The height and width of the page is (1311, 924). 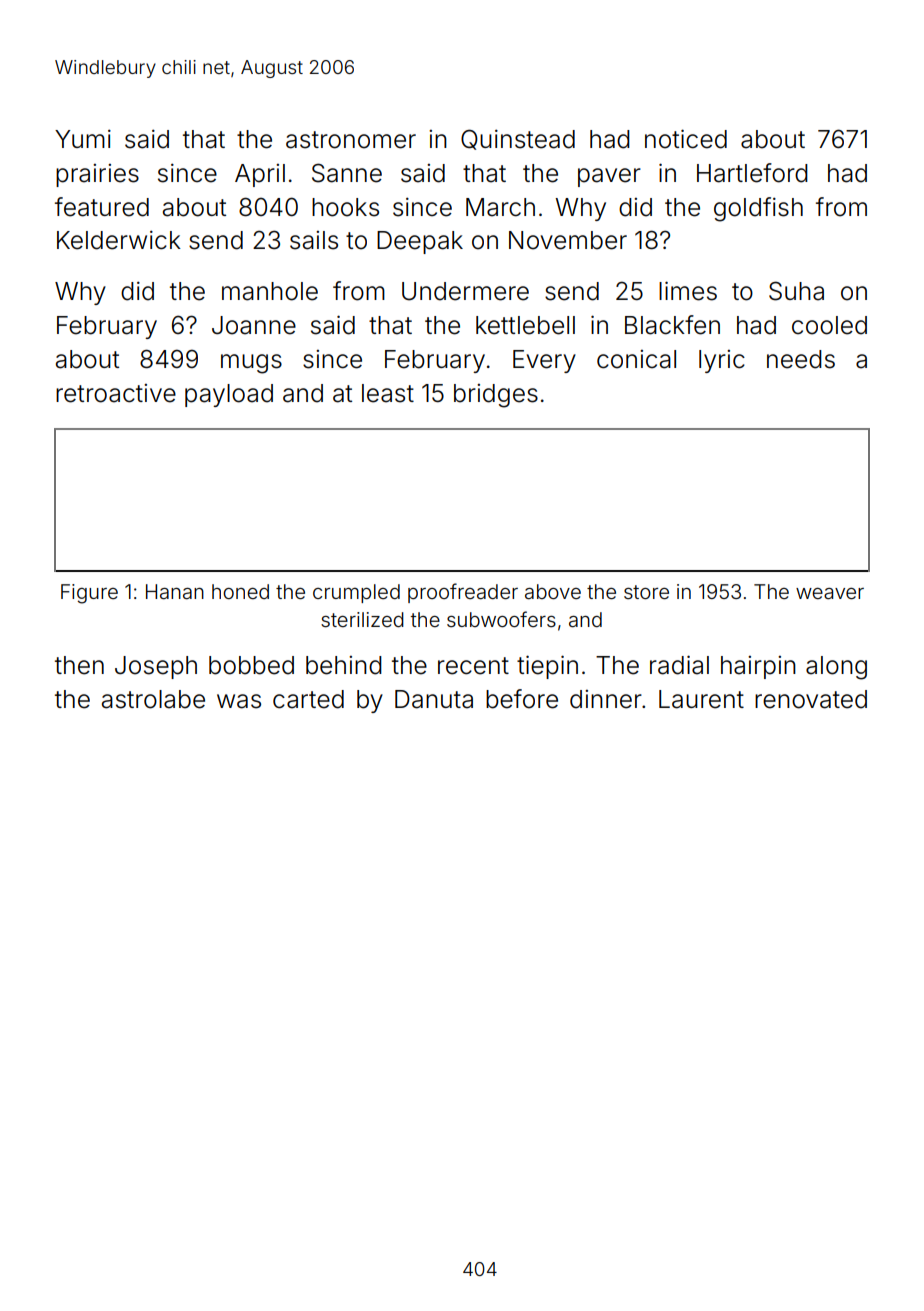 What do you see at coordinates (388, 393) in the page?
I see `least` at bounding box center [388, 393].
